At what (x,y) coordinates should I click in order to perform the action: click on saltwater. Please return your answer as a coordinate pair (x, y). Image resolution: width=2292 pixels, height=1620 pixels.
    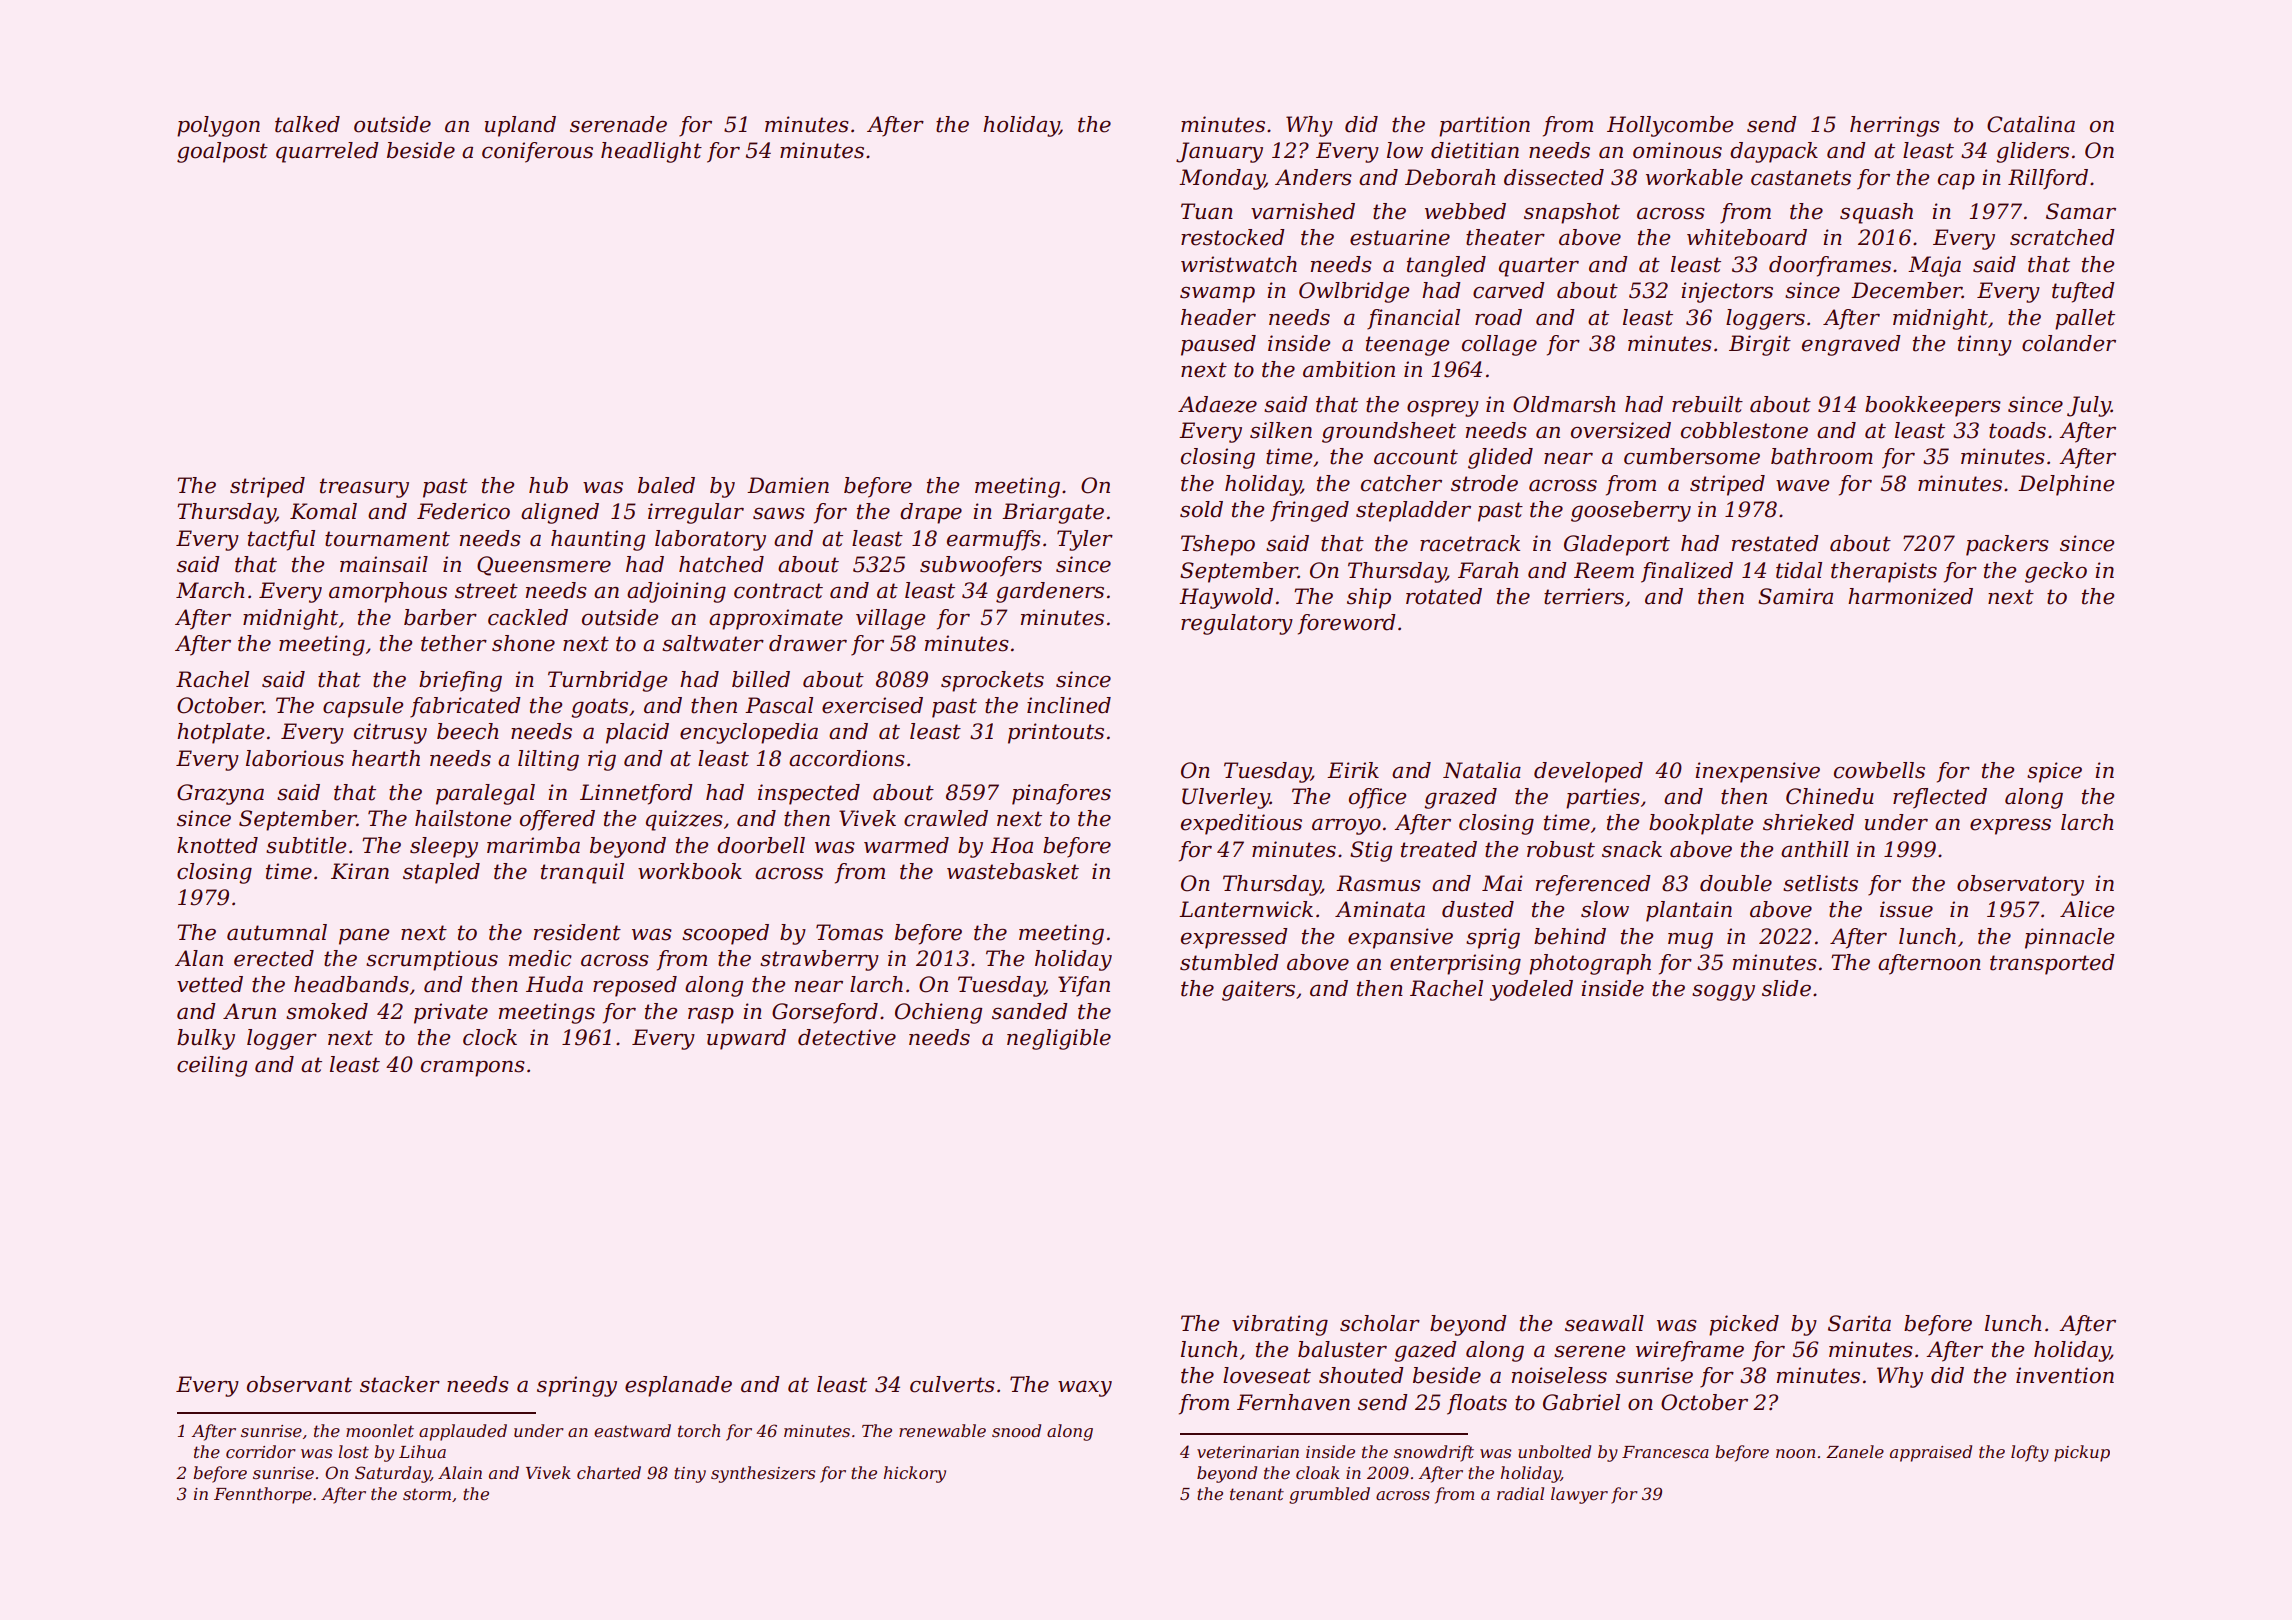
    Looking at the image, I should click on (713, 643).
